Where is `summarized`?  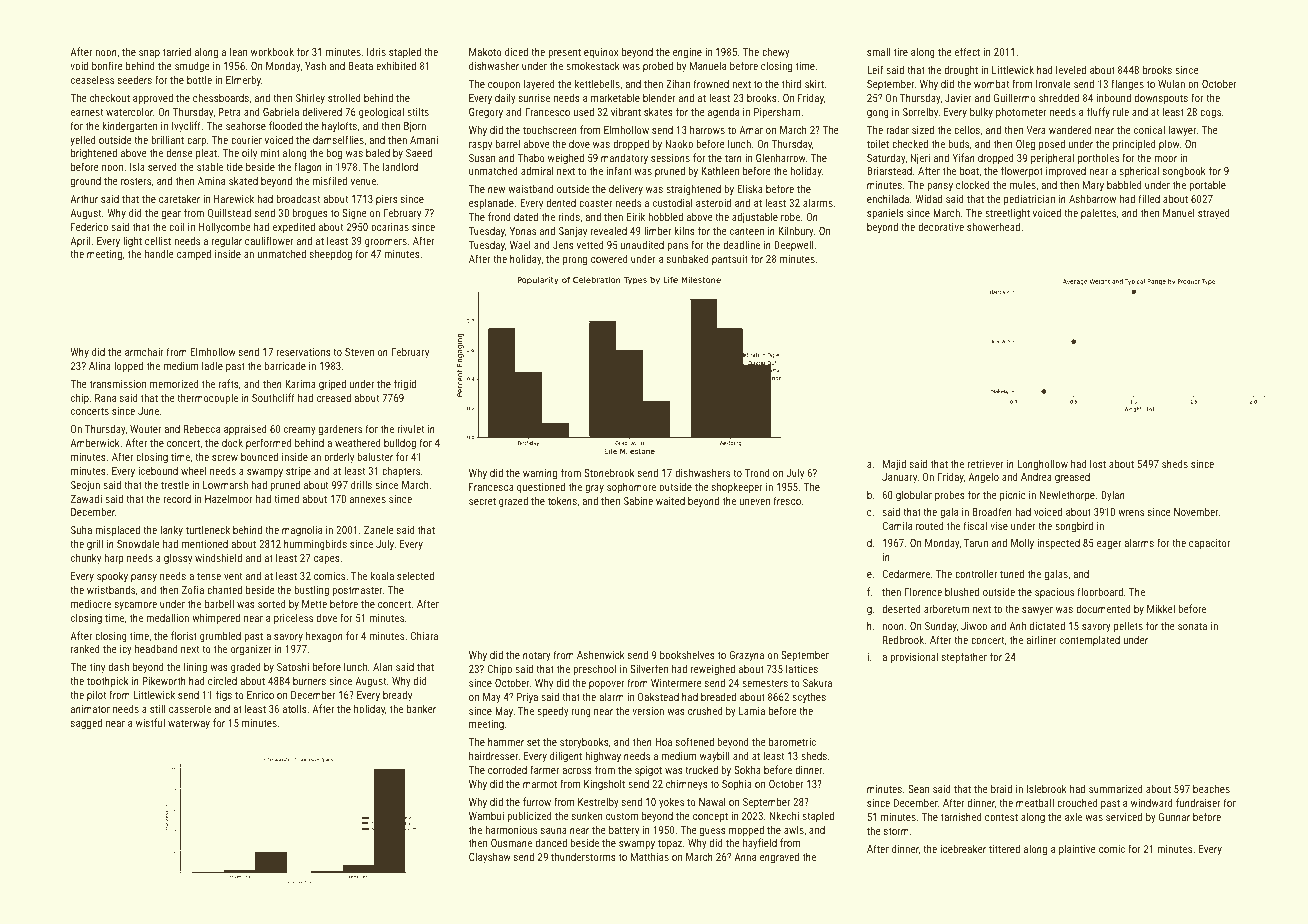 summarized is located at coordinates (1116, 788).
